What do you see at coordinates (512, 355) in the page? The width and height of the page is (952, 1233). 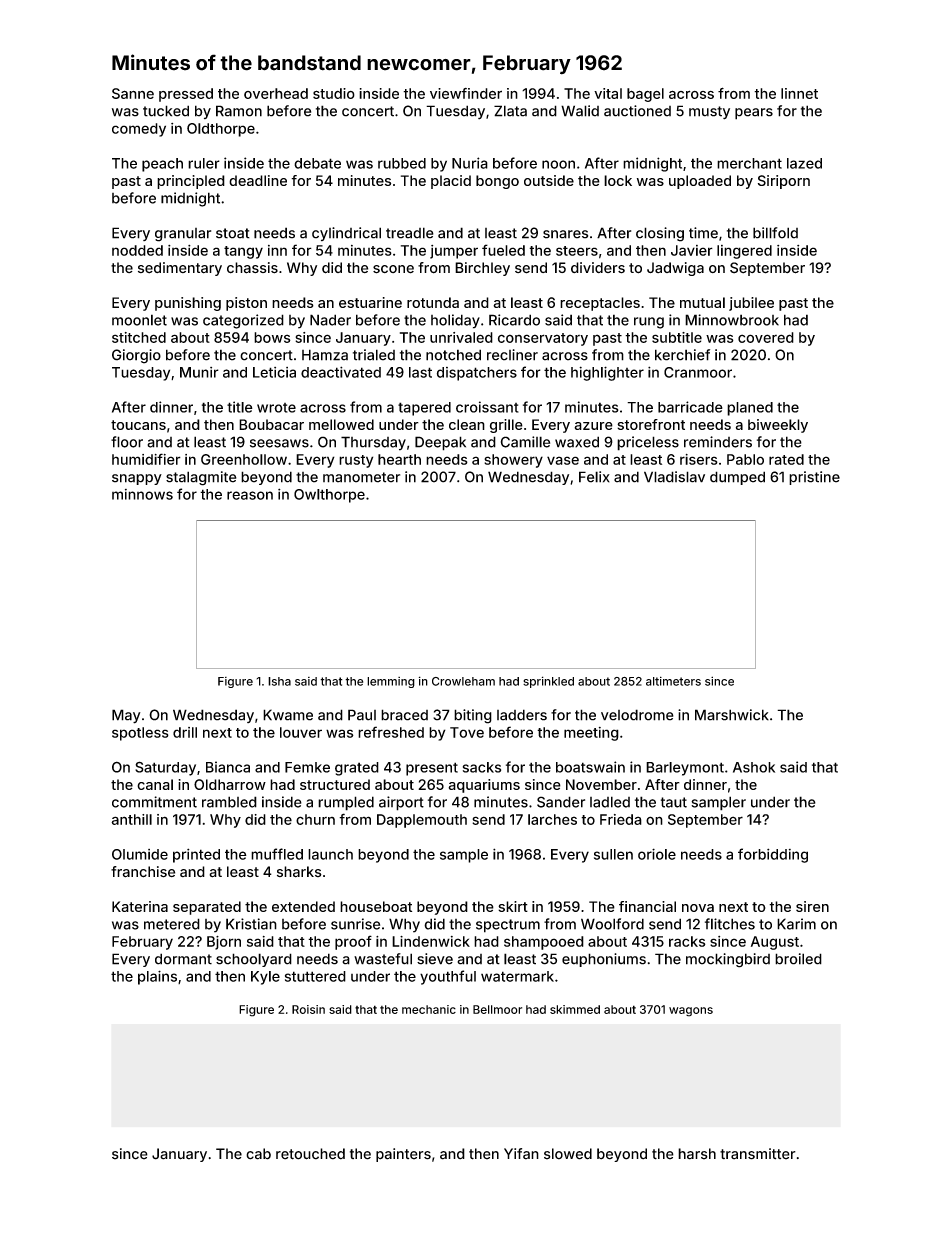 I see `recliner` at bounding box center [512, 355].
